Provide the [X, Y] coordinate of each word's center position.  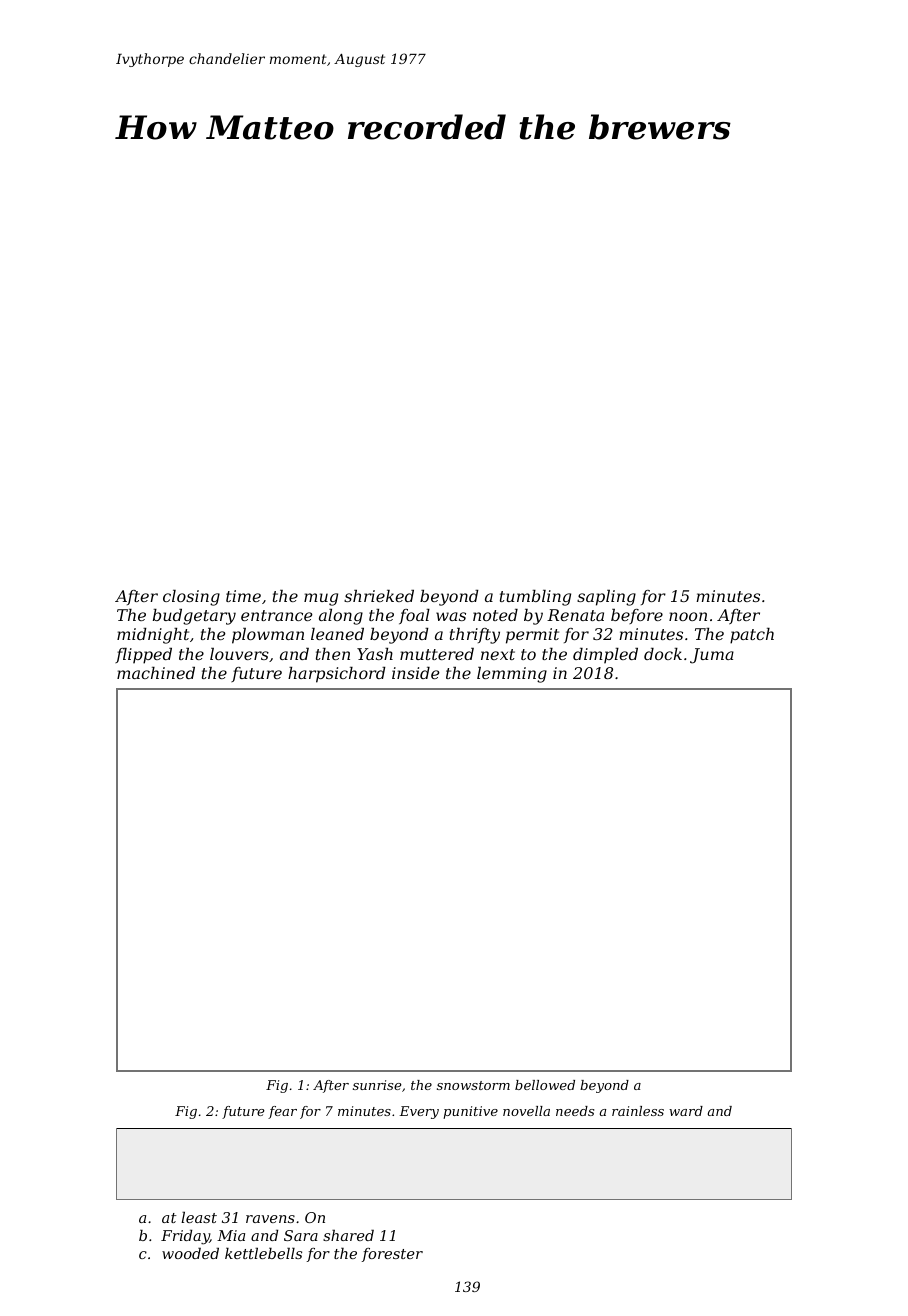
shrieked [379, 596]
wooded [190, 1253]
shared [348, 1235]
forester [392, 1255]
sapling [606, 598]
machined [156, 673]
